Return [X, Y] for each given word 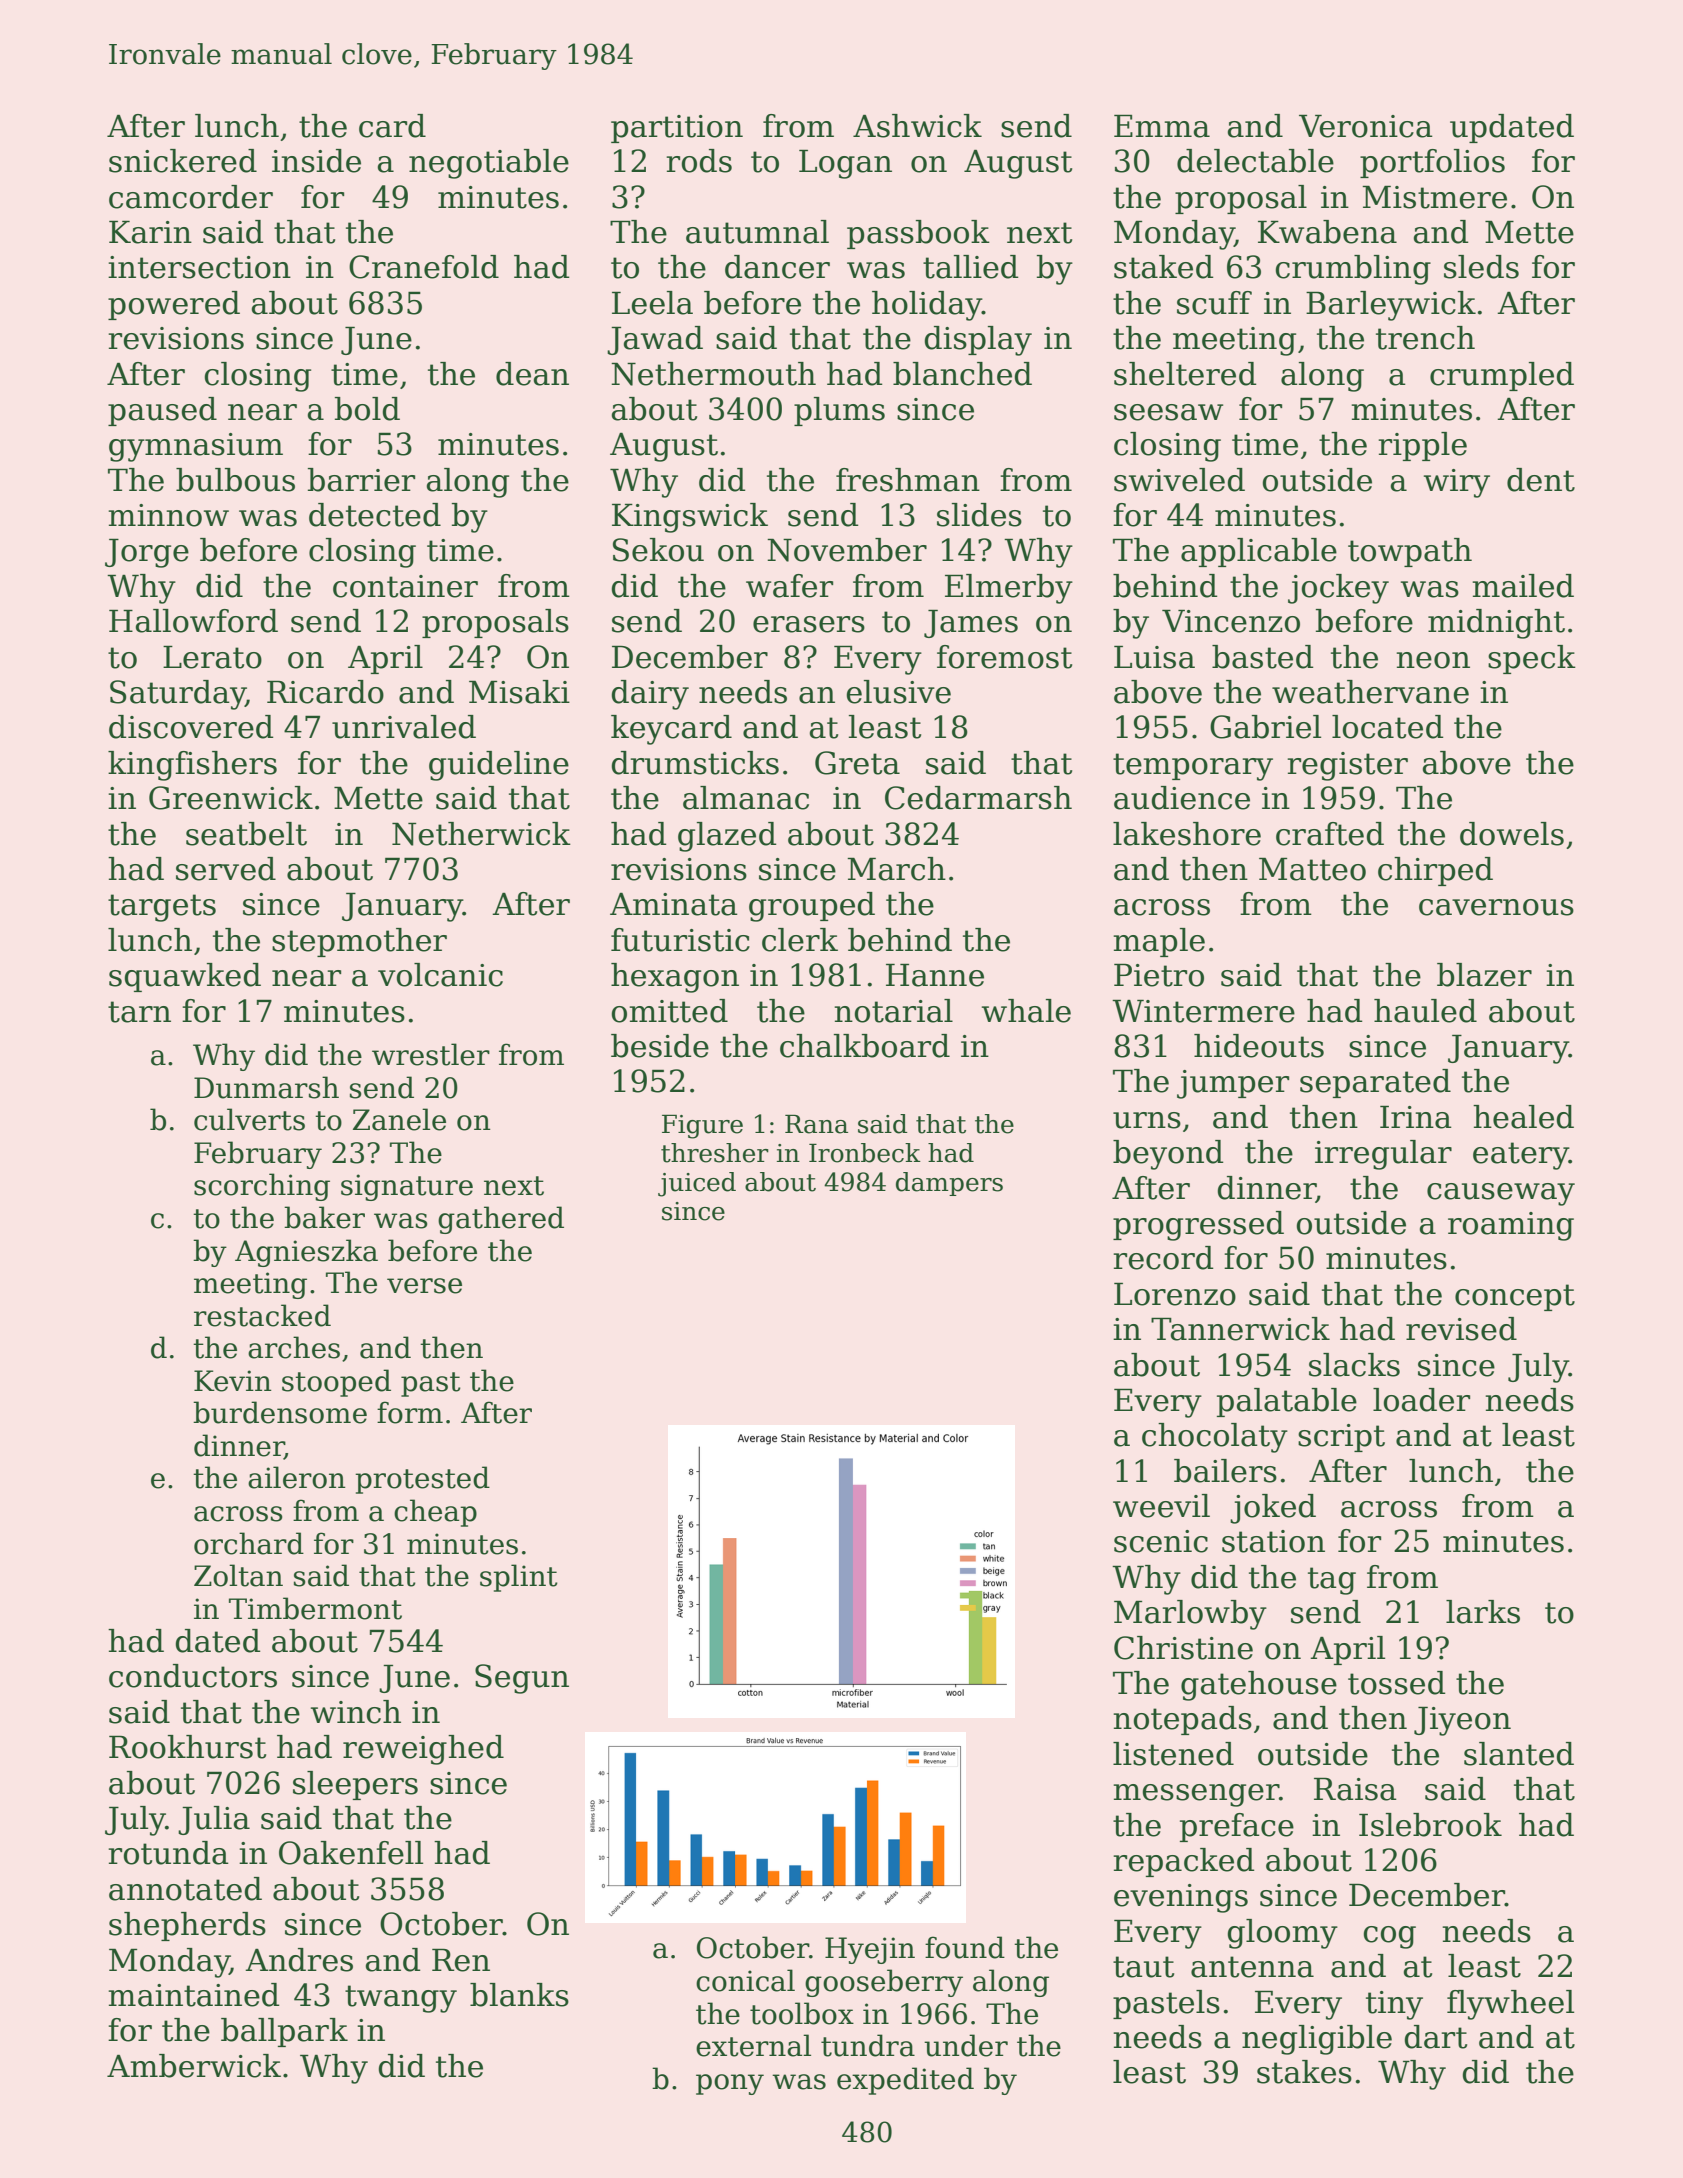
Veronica [1366, 126]
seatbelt [246, 834]
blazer [1484, 975]
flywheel [1510, 2005]
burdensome [280, 1412]
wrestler [431, 1054]
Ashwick [917, 126]
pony [730, 2084]
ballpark [284, 2032]
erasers [809, 624]
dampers [949, 1184]
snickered [183, 161]
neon [1433, 660]
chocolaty [1215, 1438]
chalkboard [865, 1046]
